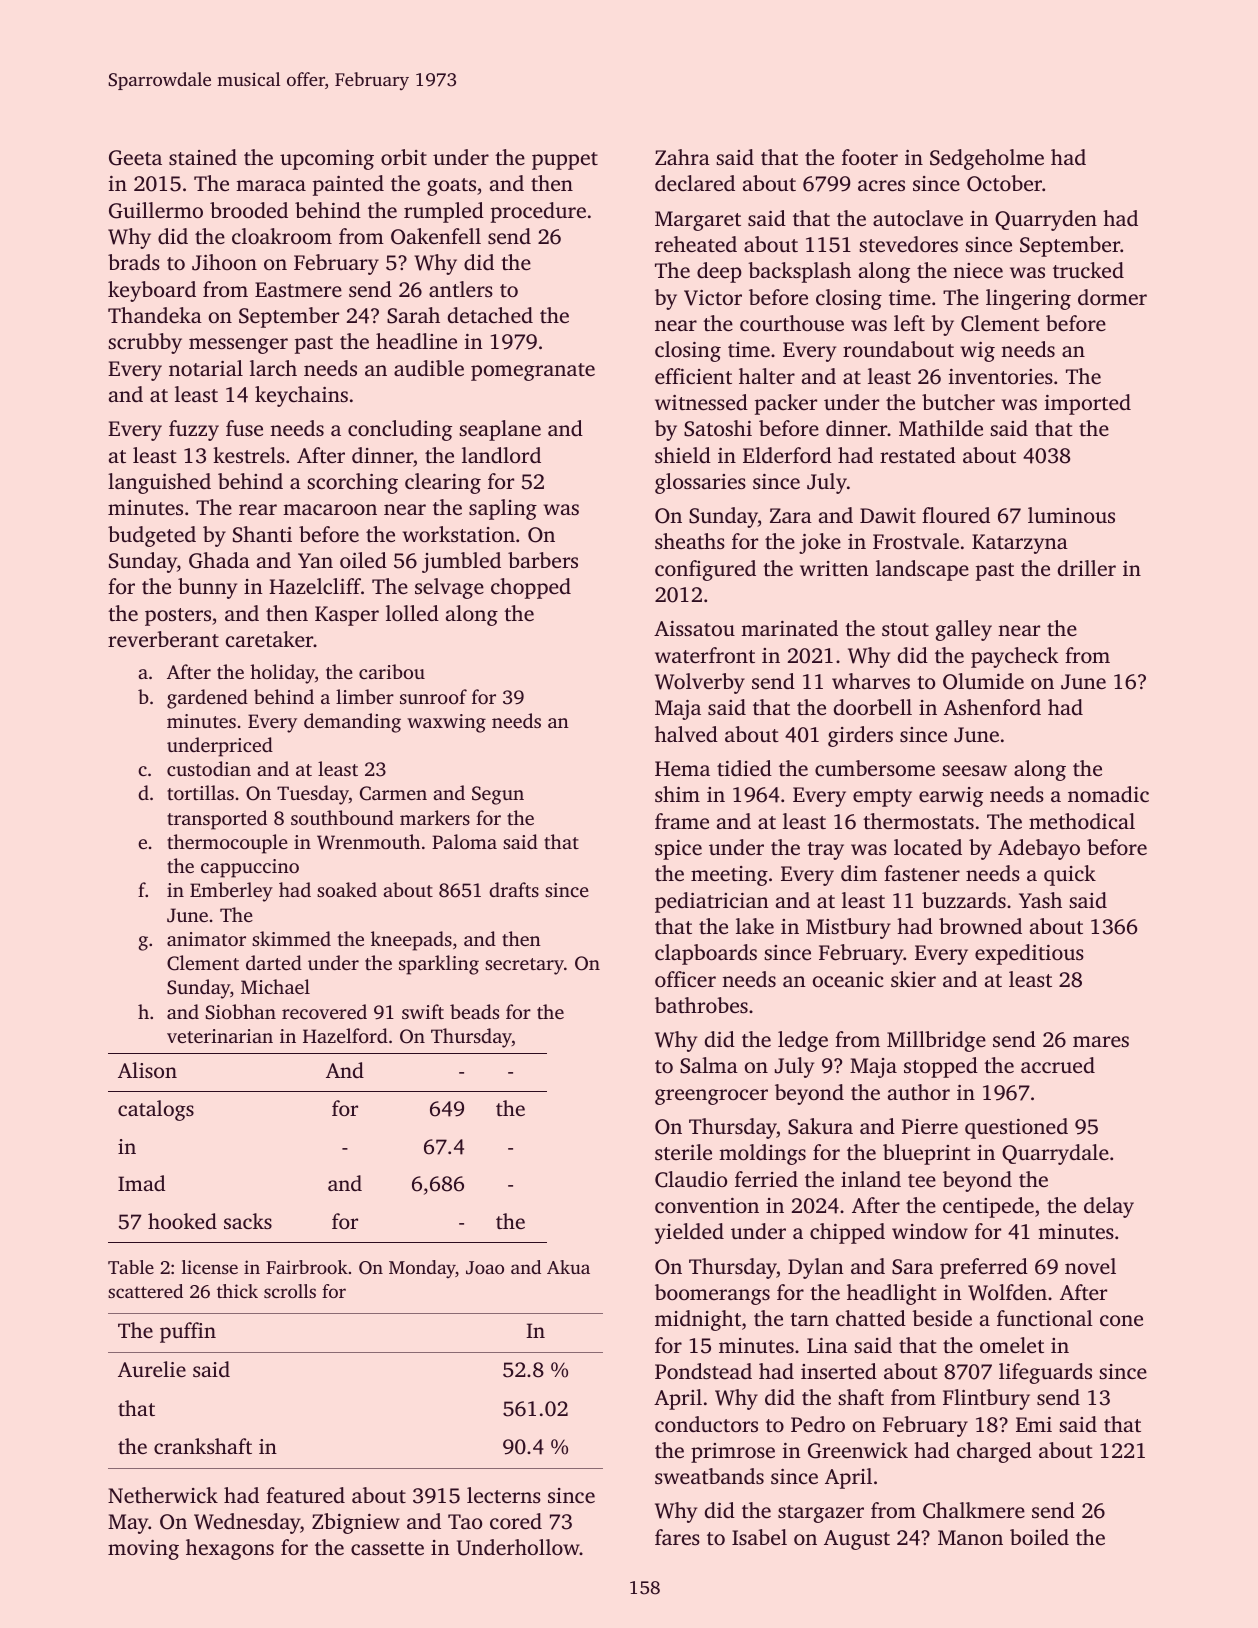 Image resolution: width=1258 pixels, height=1628 pixels. Describe the element at coordinates (956, 515) in the page. I see `floured` at that location.
